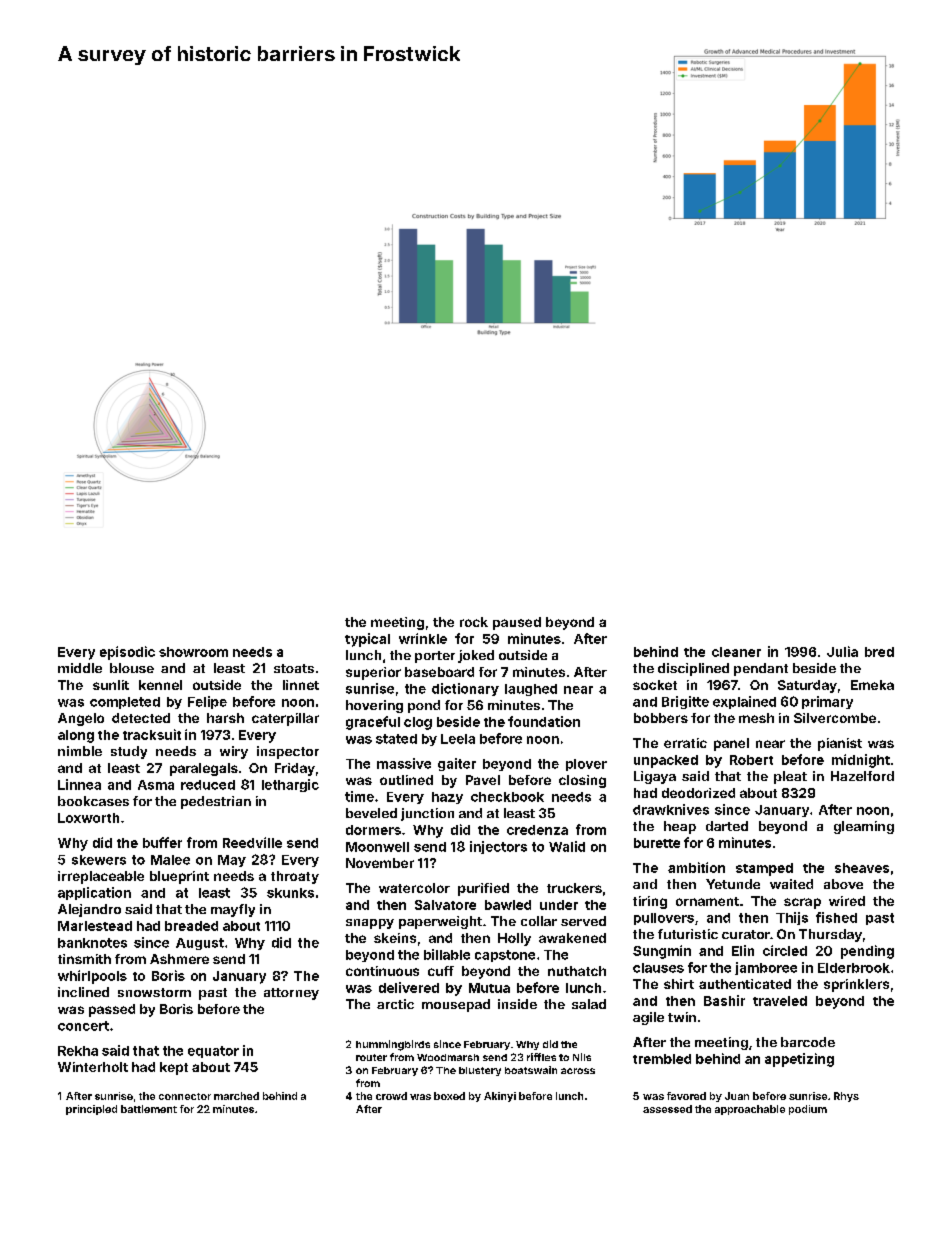 This document has height=1233, width=952. I want to click on wrinkle, so click(423, 638).
